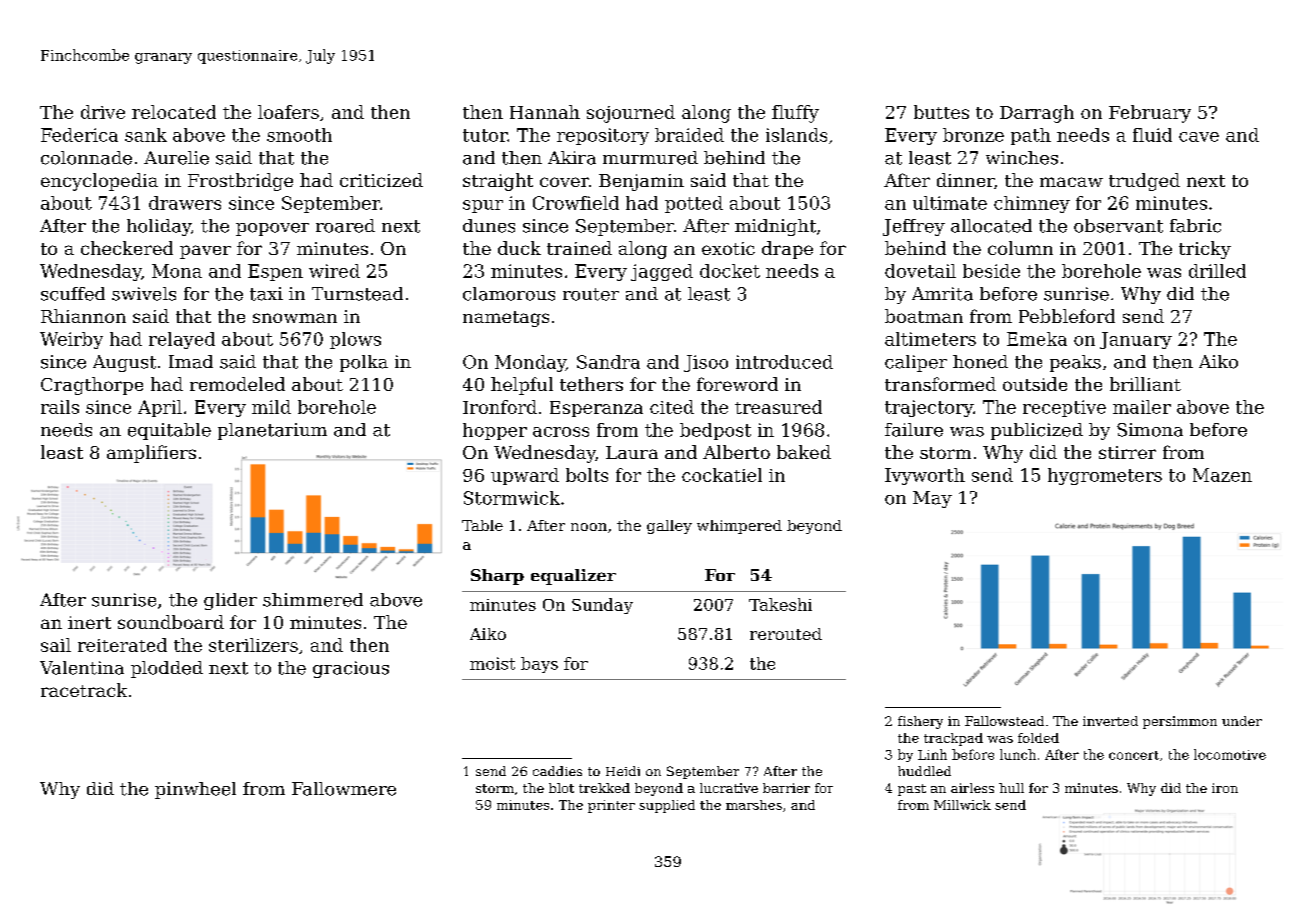 The width and height of the page is (1308, 924). I want to click on fabric, so click(1195, 226).
